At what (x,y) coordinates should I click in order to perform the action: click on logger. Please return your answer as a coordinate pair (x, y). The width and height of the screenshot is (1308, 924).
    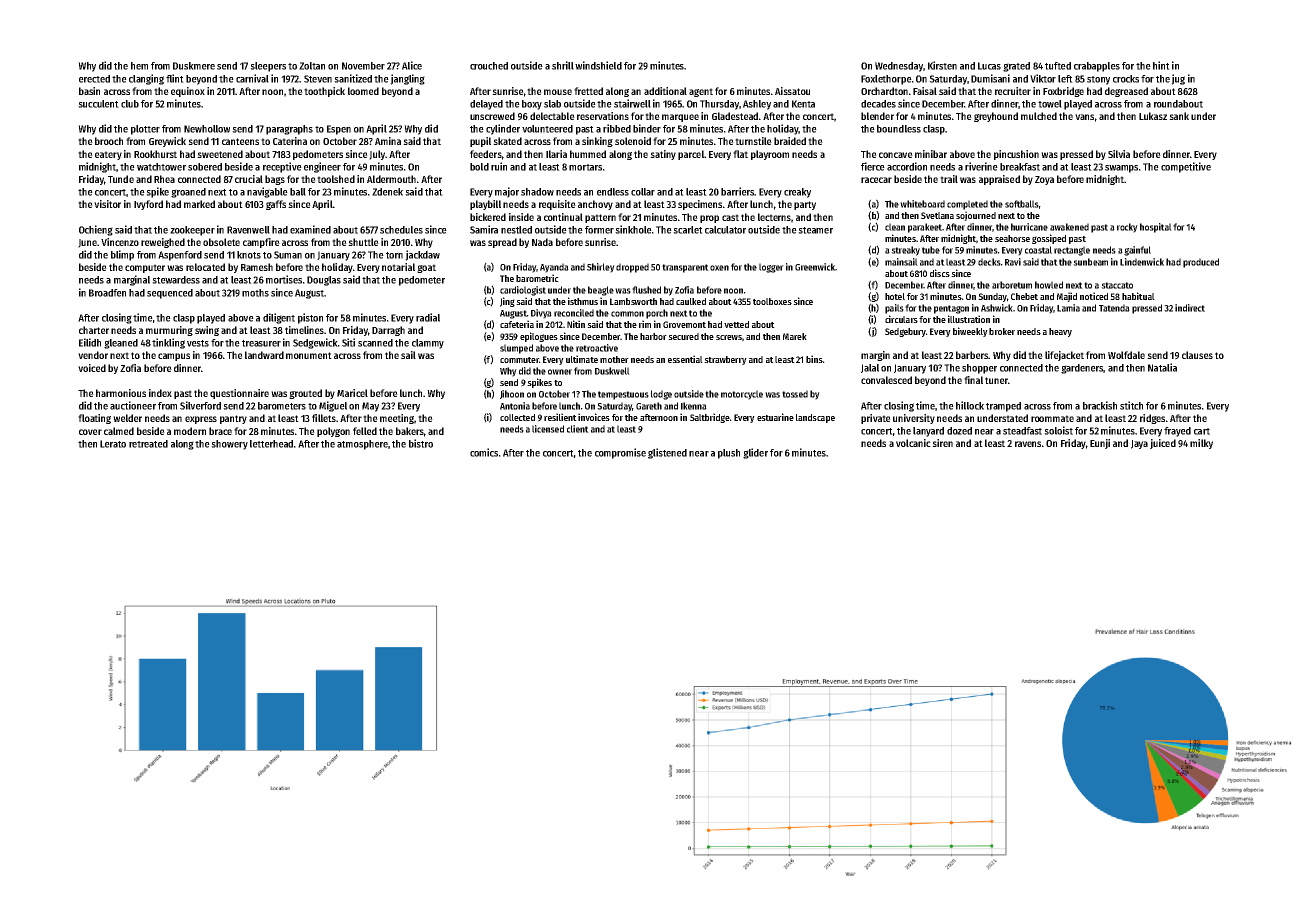
    Looking at the image, I should click on (771, 268).
